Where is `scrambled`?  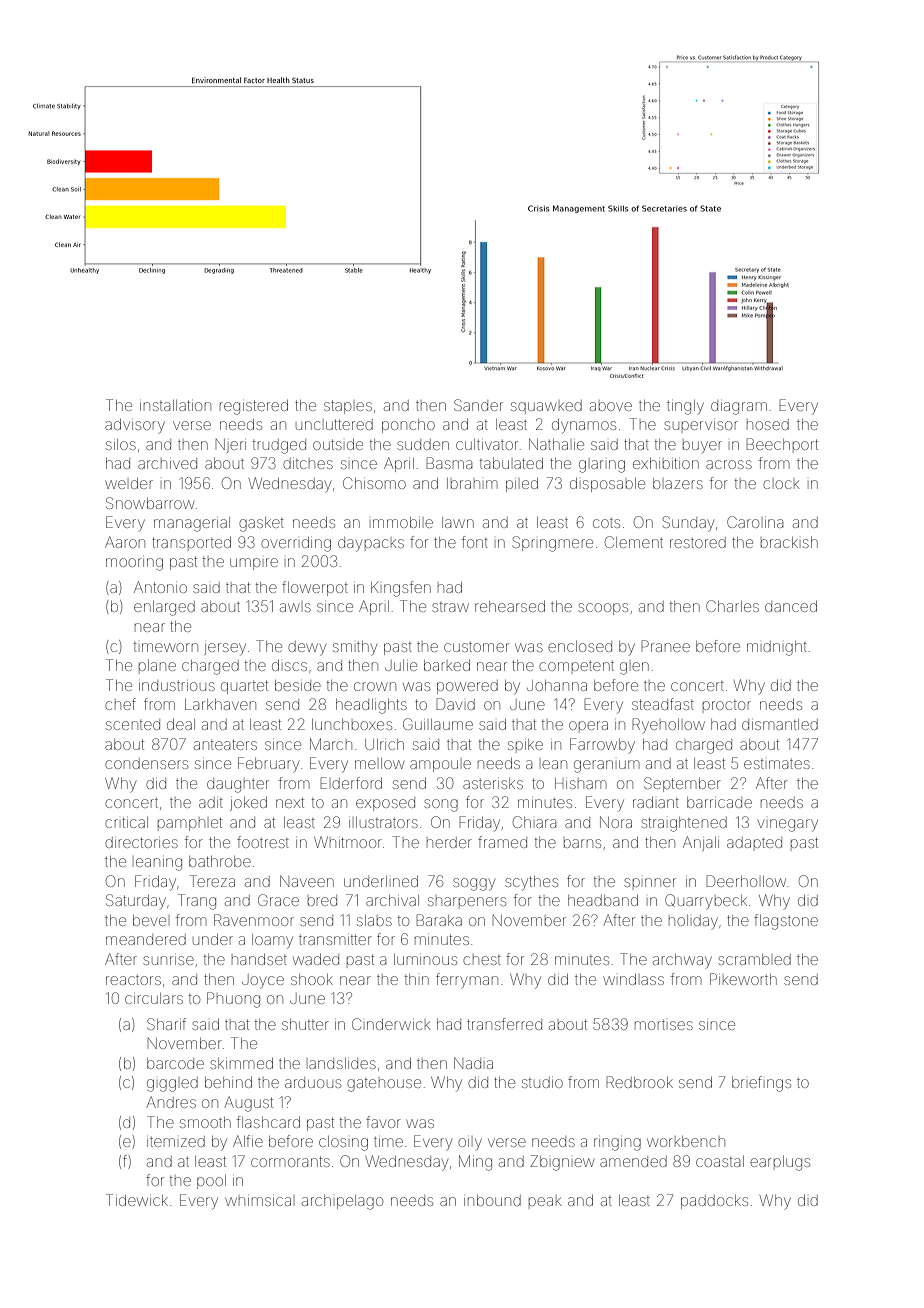 scrambled is located at coordinates (754, 959).
